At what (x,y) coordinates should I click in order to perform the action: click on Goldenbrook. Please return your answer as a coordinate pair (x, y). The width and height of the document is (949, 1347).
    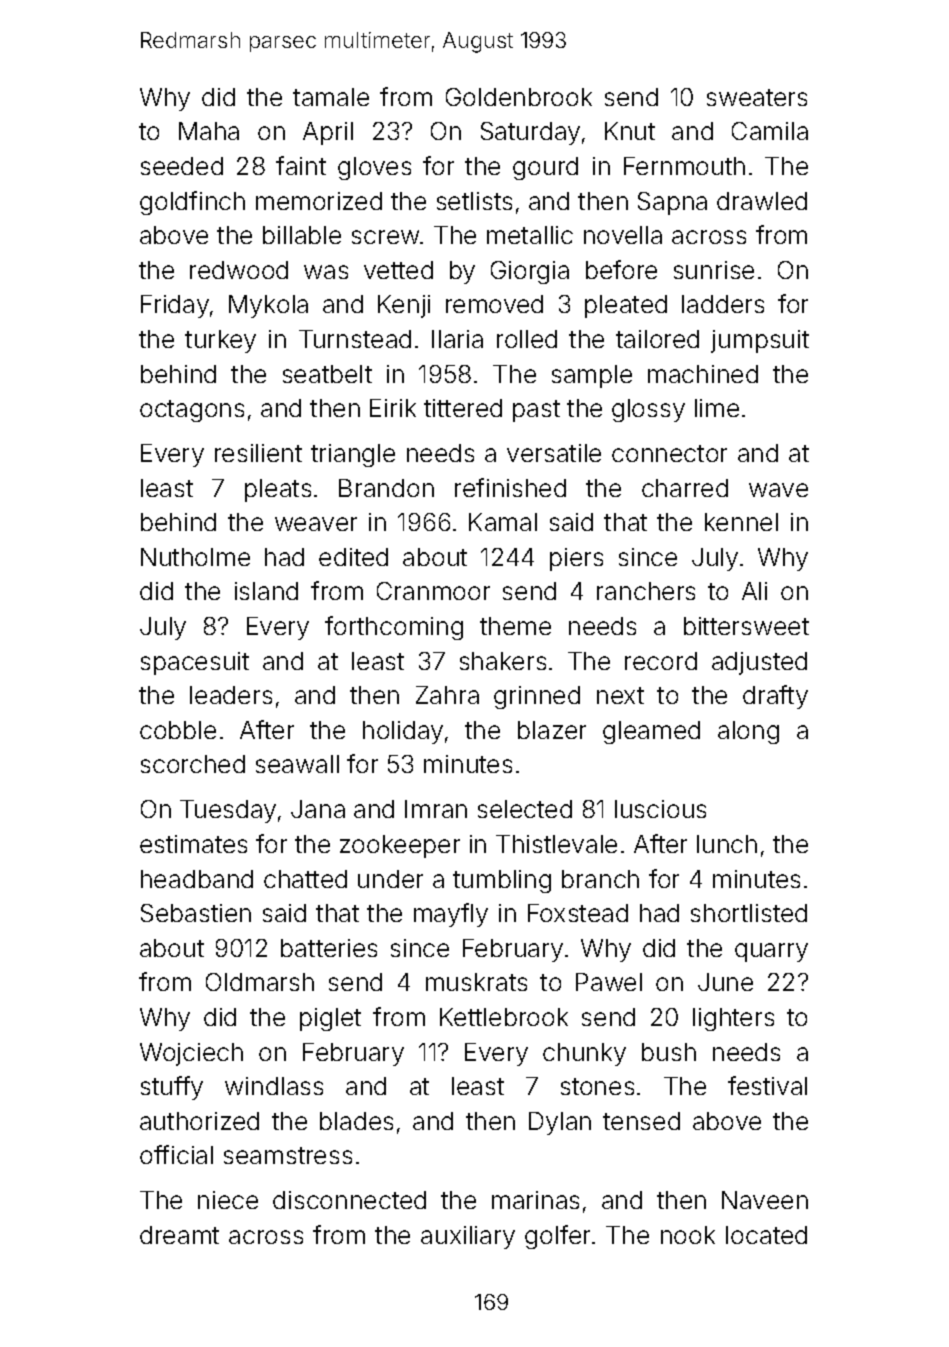
    Looking at the image, I should click on (519, 97).
